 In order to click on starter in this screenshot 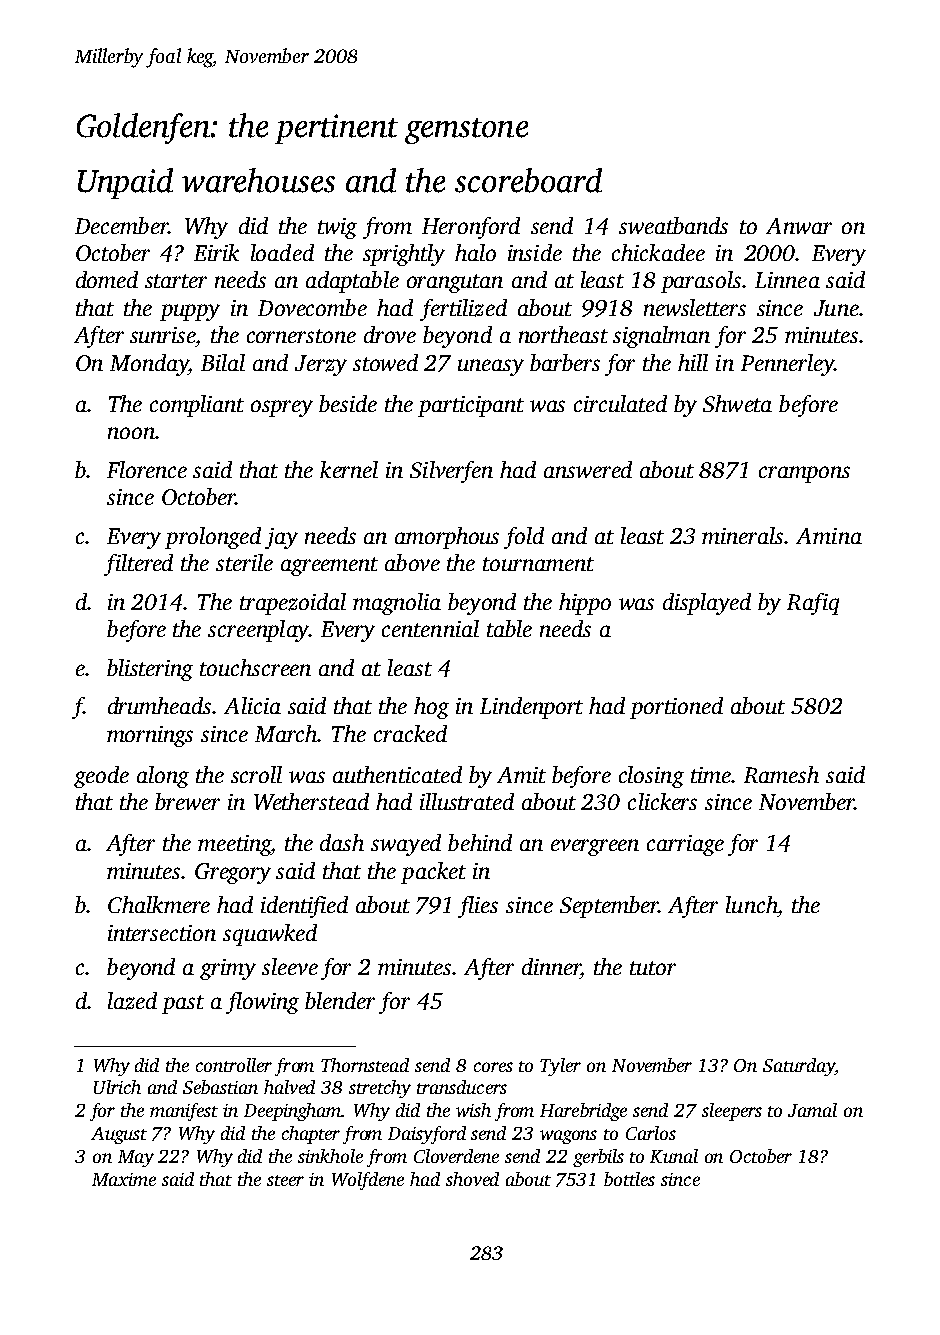, I will do `click(176, 281)`.
